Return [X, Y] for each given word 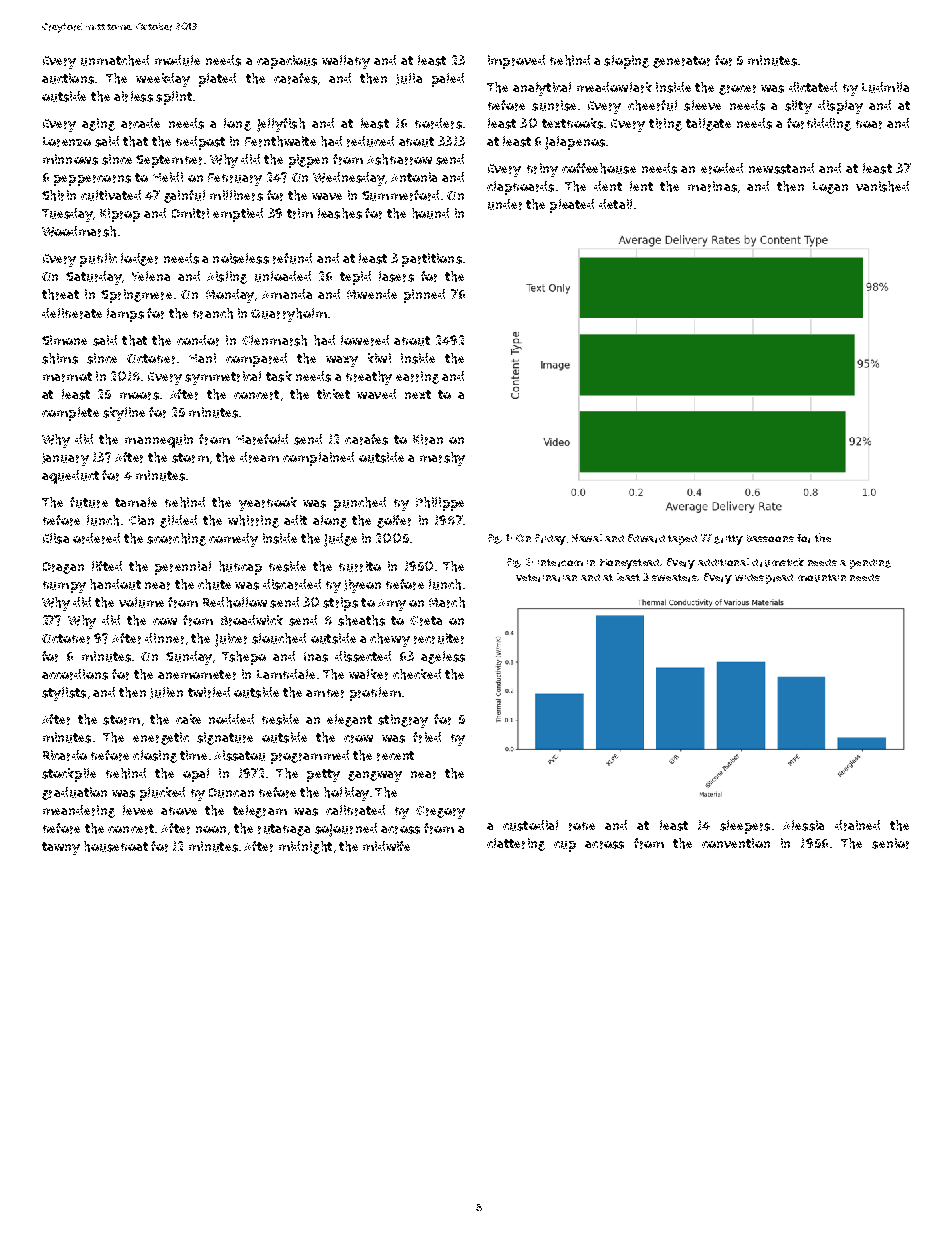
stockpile [69, 775]
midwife [386, 846]
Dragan [63, 568]
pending [870, 564]
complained [318, 459]
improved [516, 62]
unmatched [115, 60]
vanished [882, 186]
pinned [424, 296]
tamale [136, 502]
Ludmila [885, 87]
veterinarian [546, 578]
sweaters [675, 578]
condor [198, 340]
